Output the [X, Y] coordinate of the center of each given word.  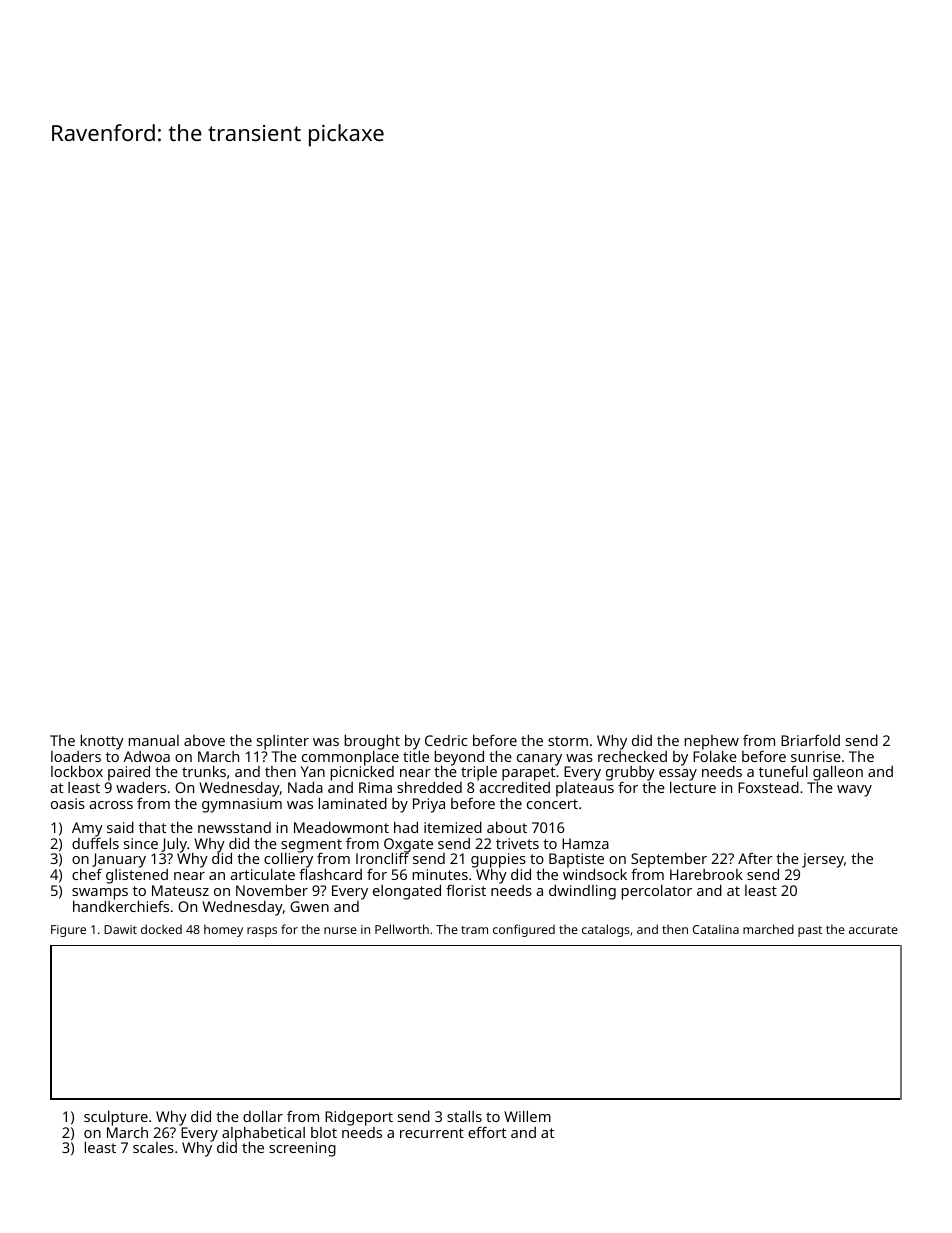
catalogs [606, 930]
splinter [283, 742]
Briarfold [810, 740]
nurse [340, 930]
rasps [262, 932]
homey [223, 930]
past [810, 931]
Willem [527, 1116]
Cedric [446, 740]
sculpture [116, 1118]
